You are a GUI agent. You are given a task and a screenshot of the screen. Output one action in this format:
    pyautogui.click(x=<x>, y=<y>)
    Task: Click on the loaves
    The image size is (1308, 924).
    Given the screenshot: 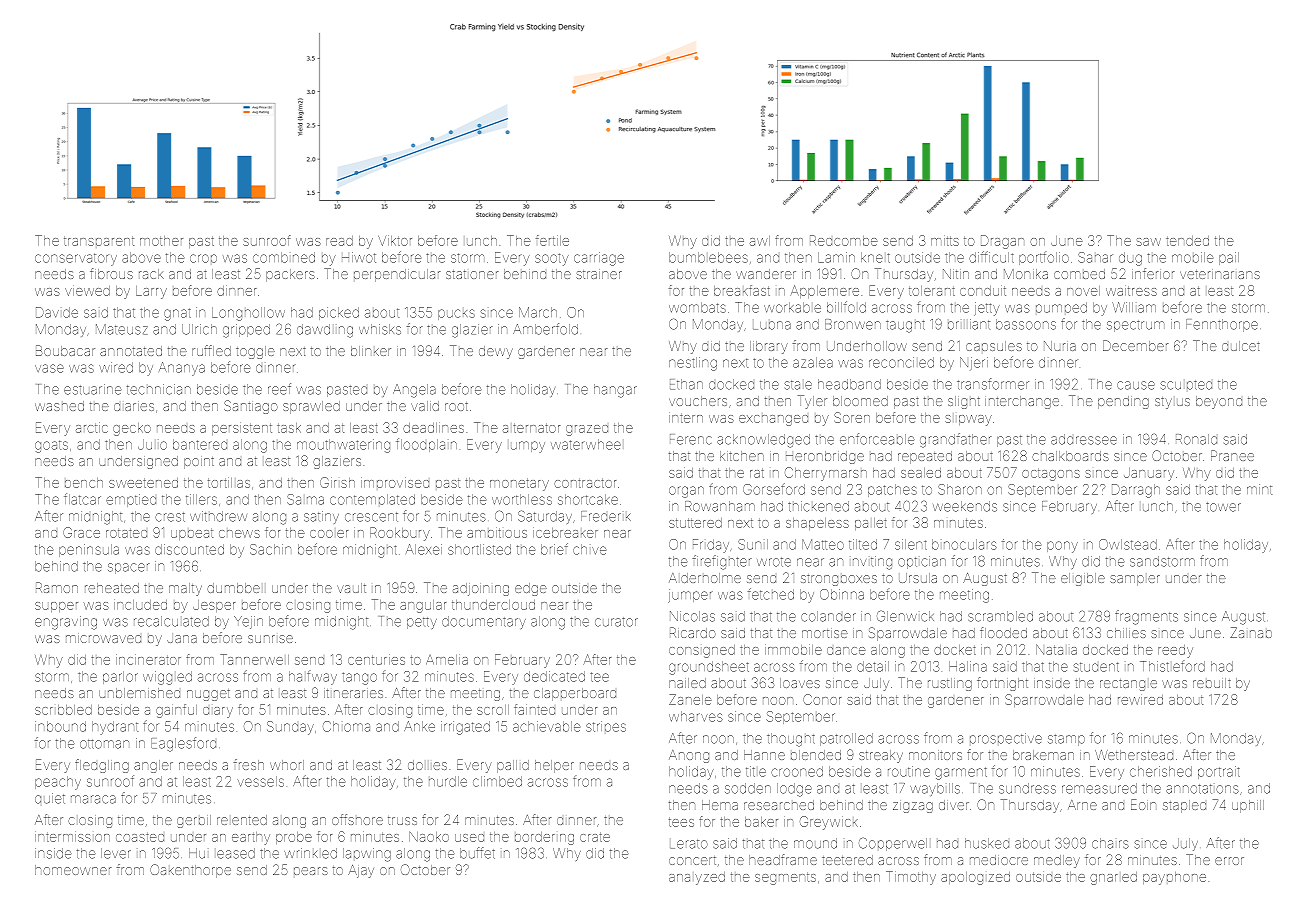 What is the action you would take?
    pyautogui.click(x=800, y=683)
